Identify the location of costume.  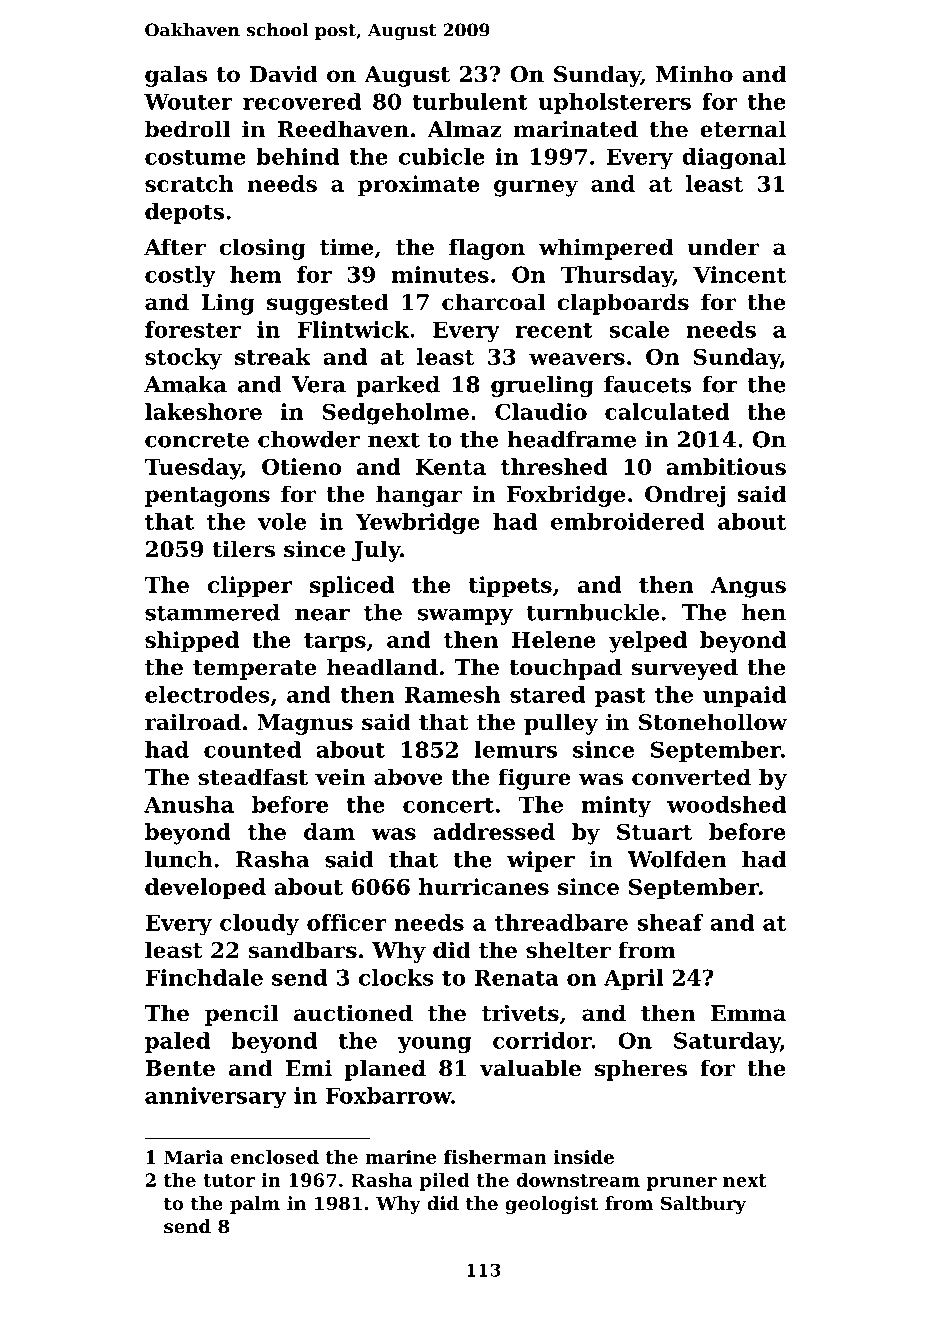
(195, 157).
